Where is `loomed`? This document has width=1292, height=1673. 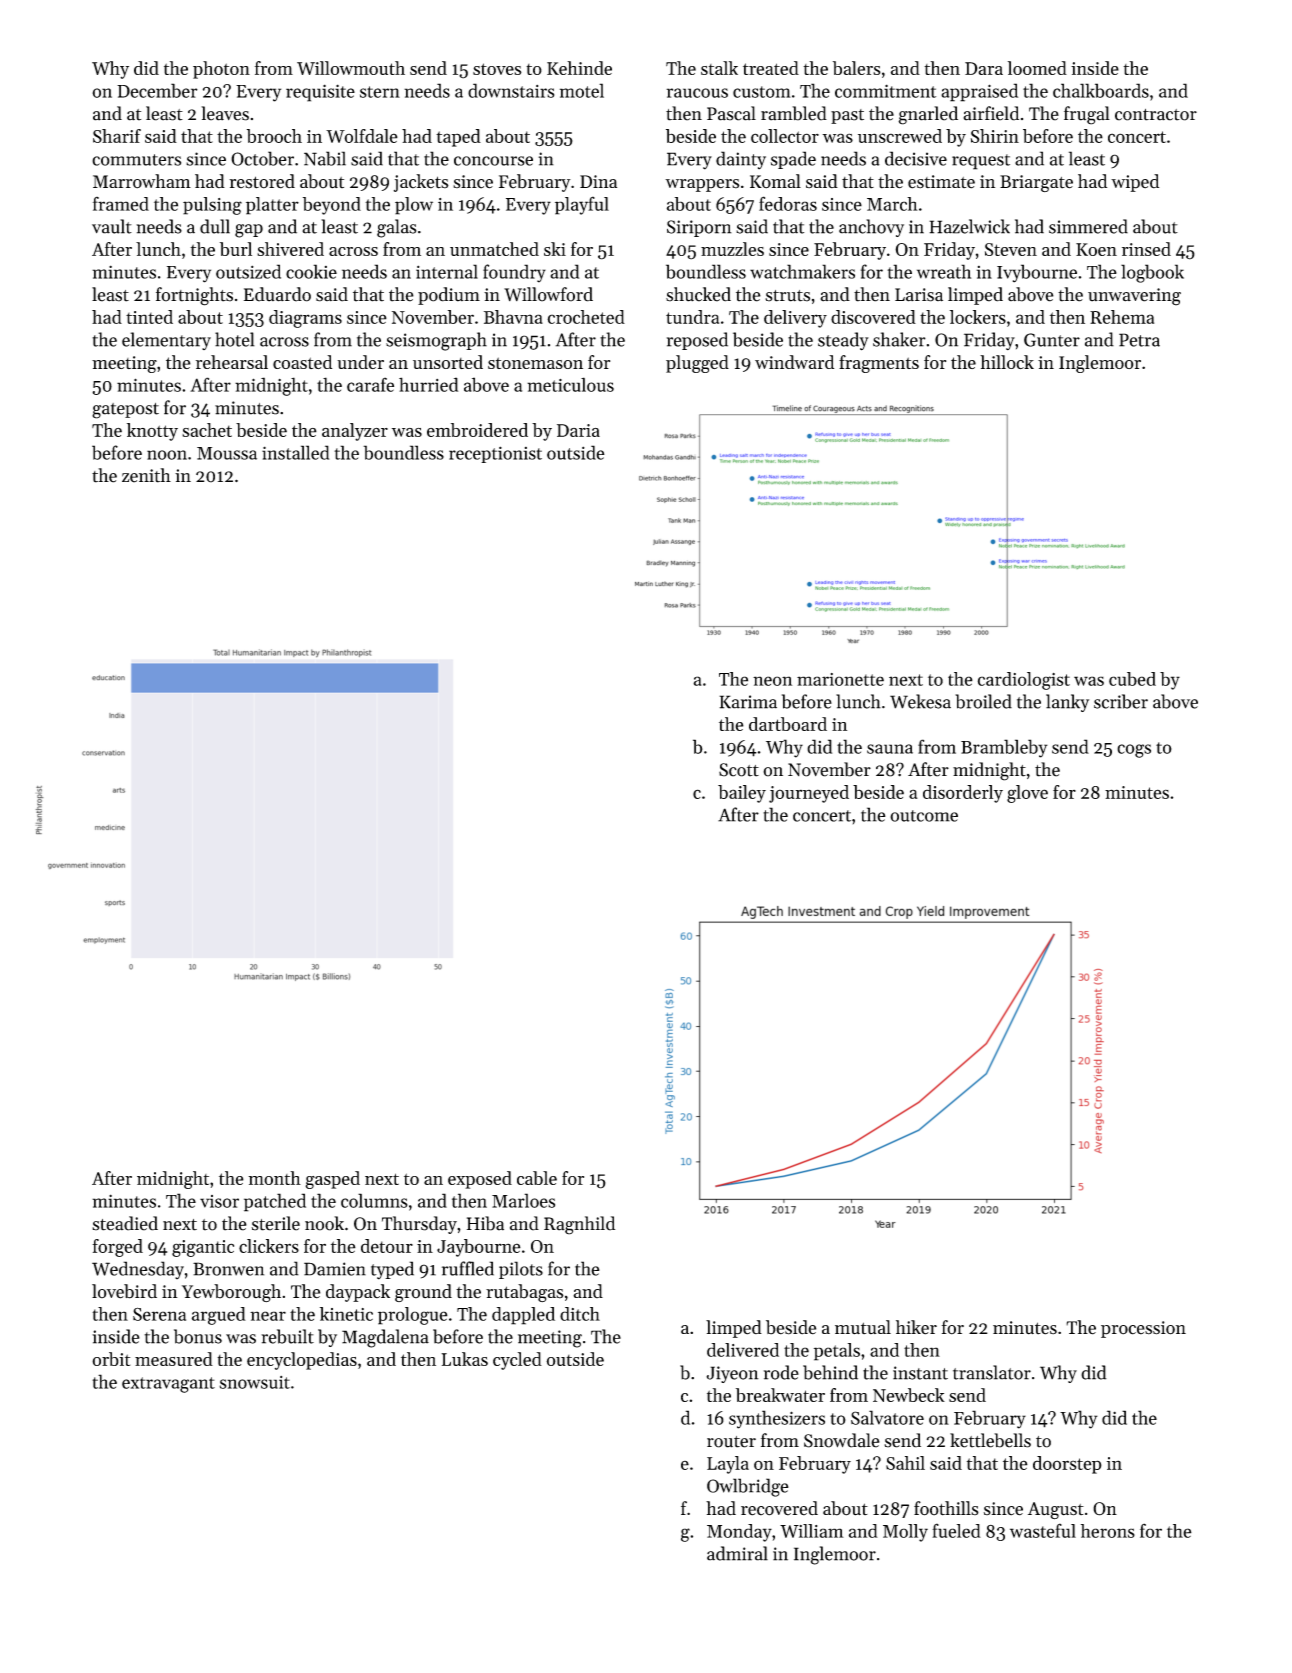 loomed is located at coordinates (1037, 68).
